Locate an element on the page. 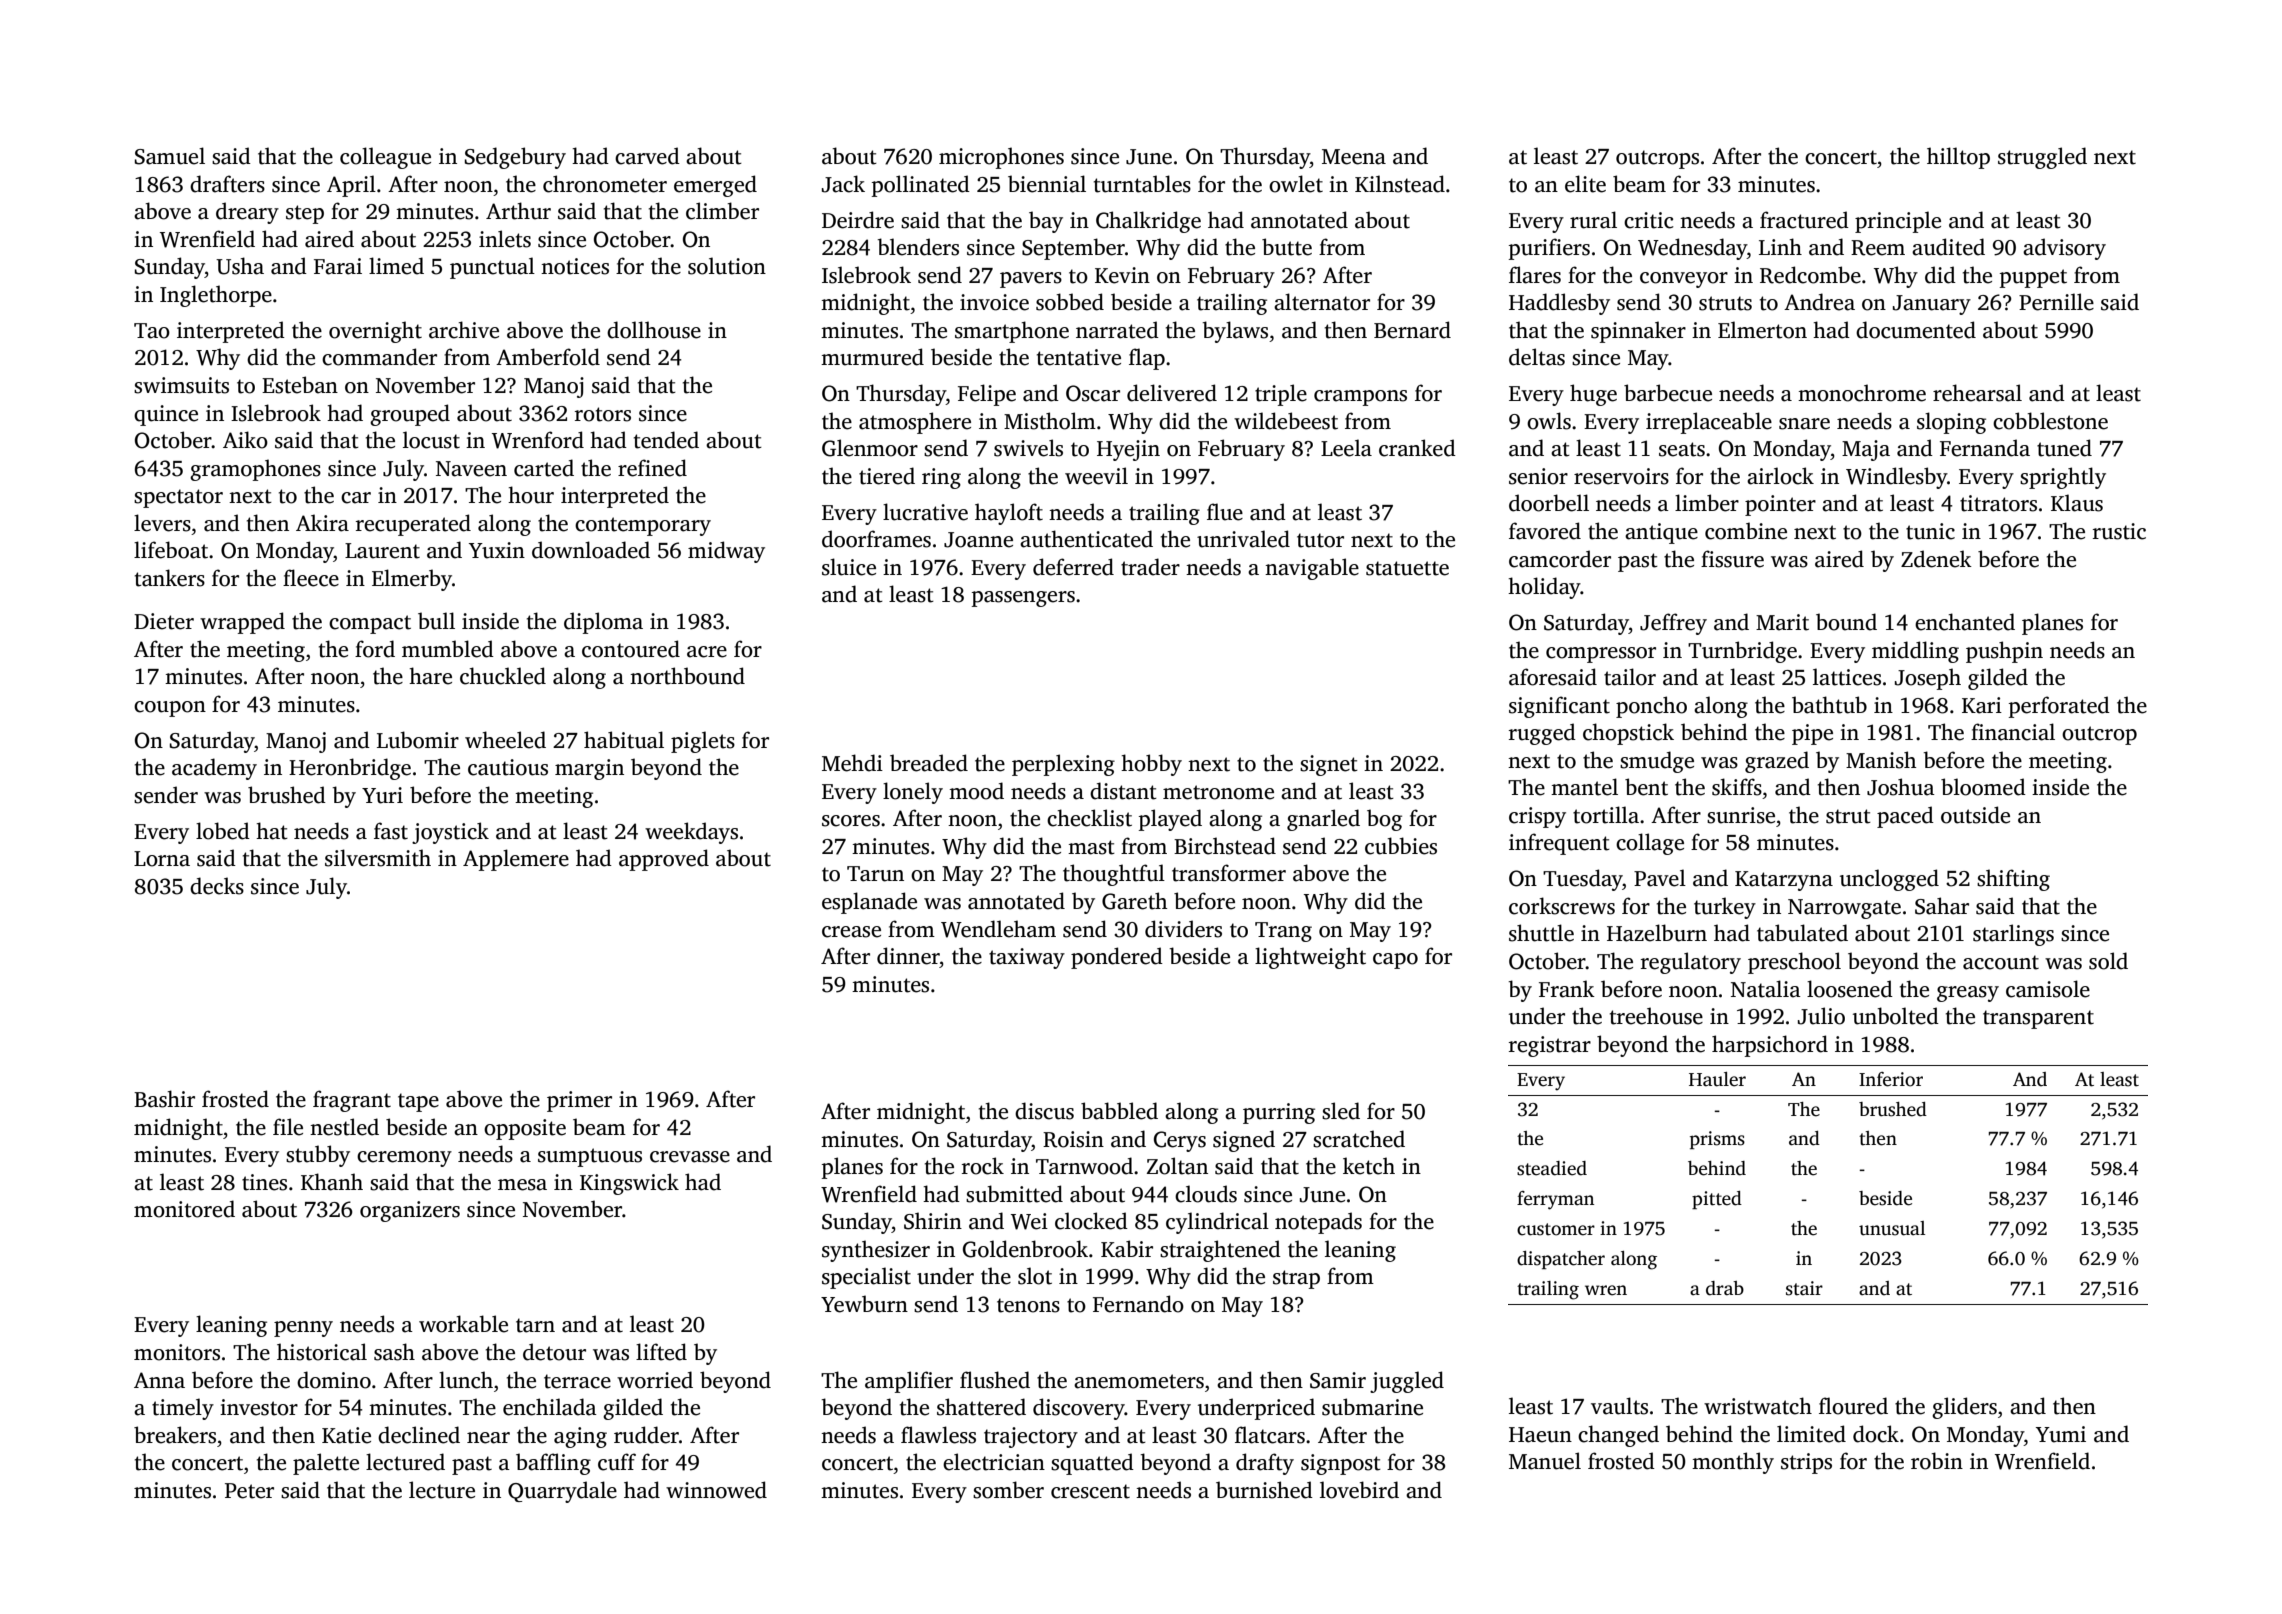 The height and width of the page is (1614, 2282). scratched is located at coordinates (1359, 1139).
